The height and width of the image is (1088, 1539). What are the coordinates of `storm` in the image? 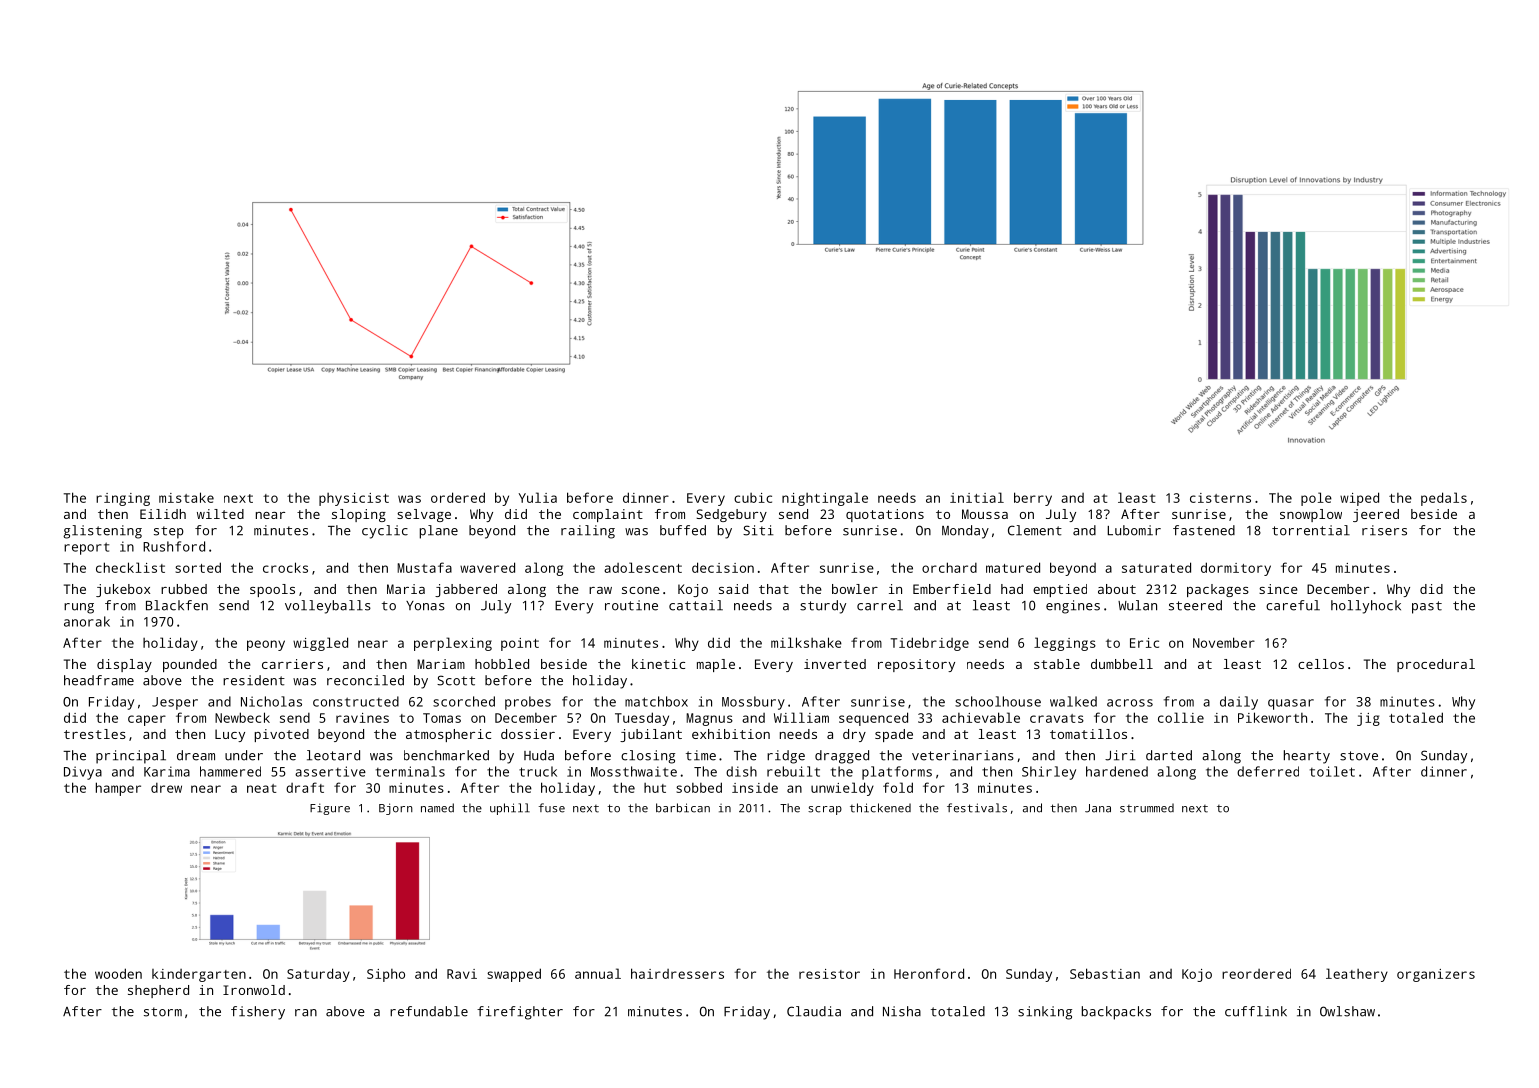 It's located at (163, 1012).
